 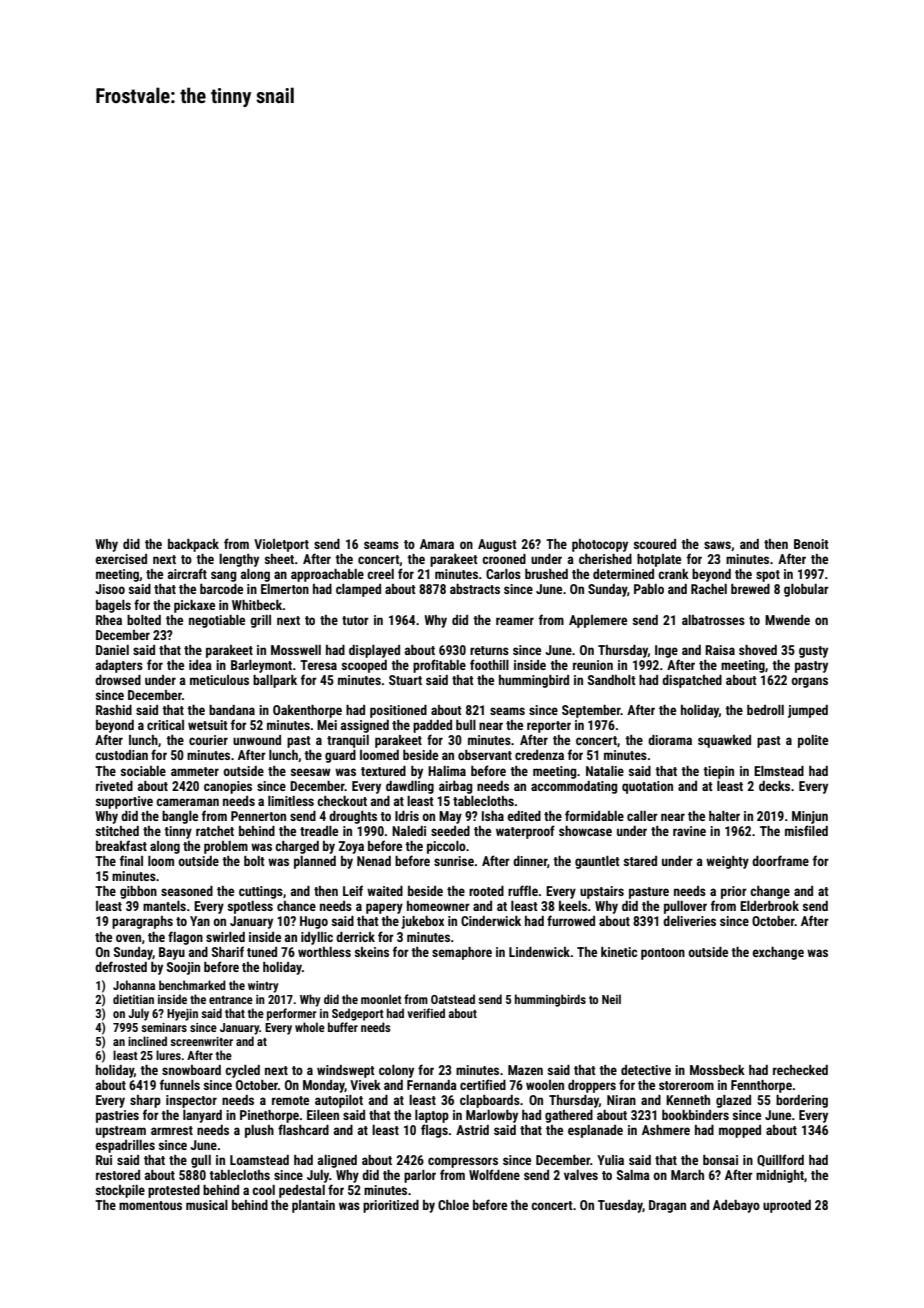 What do you see at coordinates (780, 1160) in the screenshot?
I see `Quillford` at bounding box center [780, 1160].
